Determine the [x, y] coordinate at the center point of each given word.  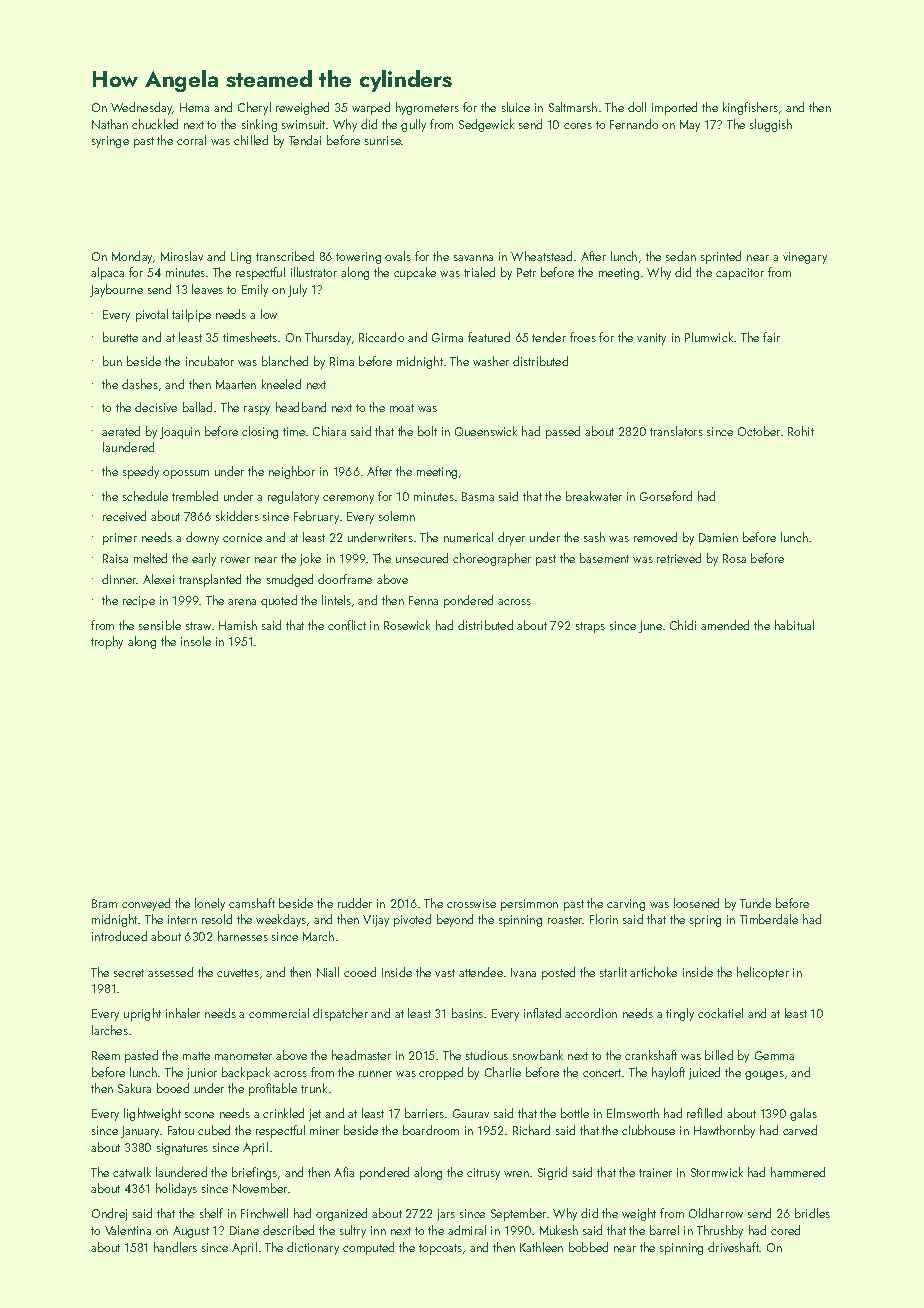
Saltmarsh [573, 107]
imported [674, 108]
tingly [680, 1014]
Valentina [128, 1230]
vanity [651, 339]
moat [402, 408]
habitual [794, 625]
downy [202, 538]
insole [196, 641]
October [759, 431]
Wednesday [142, 108]
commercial [279, 1013]
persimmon [529, 905]
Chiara [329, 431]
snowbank [538, 1055]
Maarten [236, 384]
